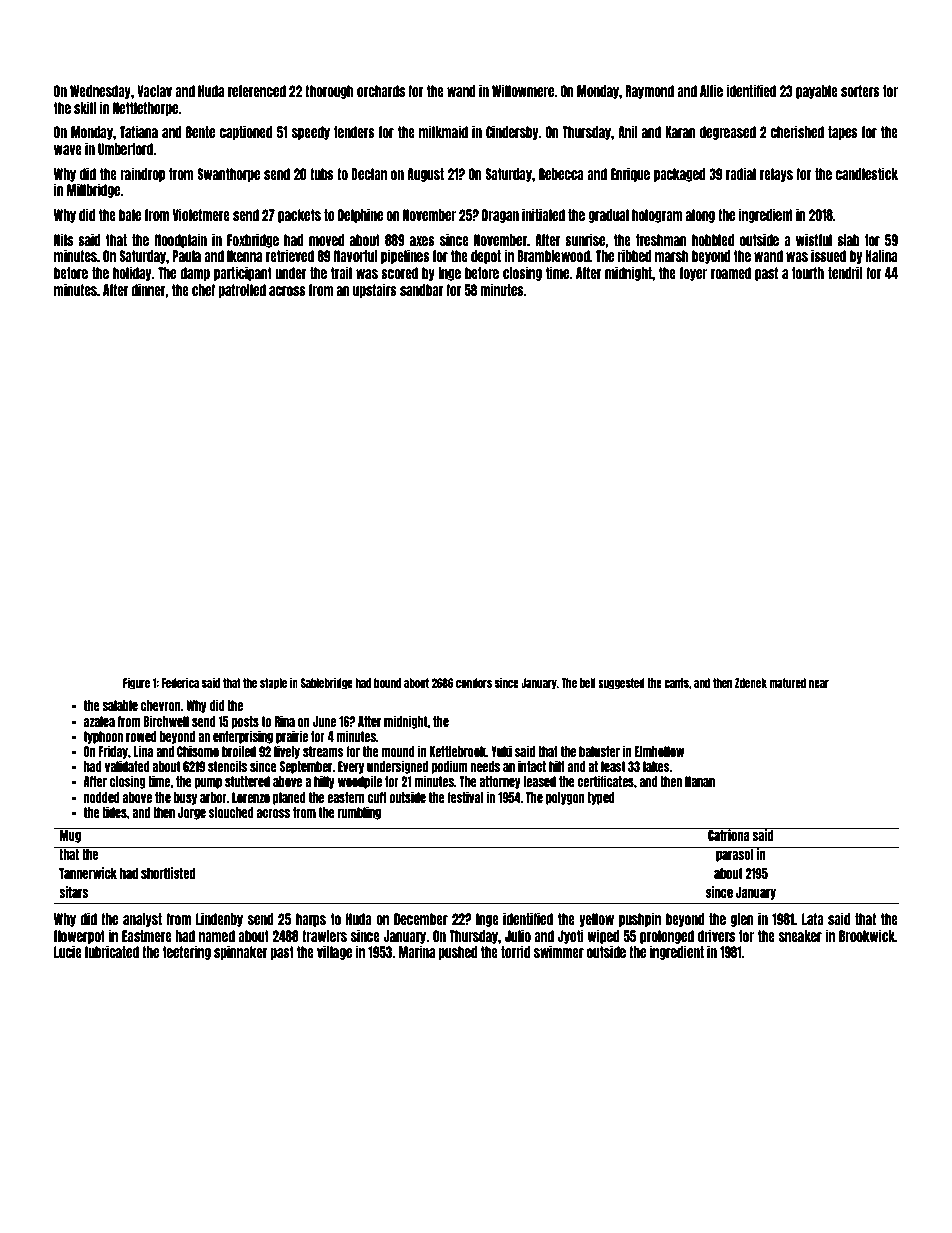 The width and height of the screenshot is (952, 1233). What do you see at coordinates (693, 274) in the screenshot?
I see `foyer` at bounding box center [693, 274].
